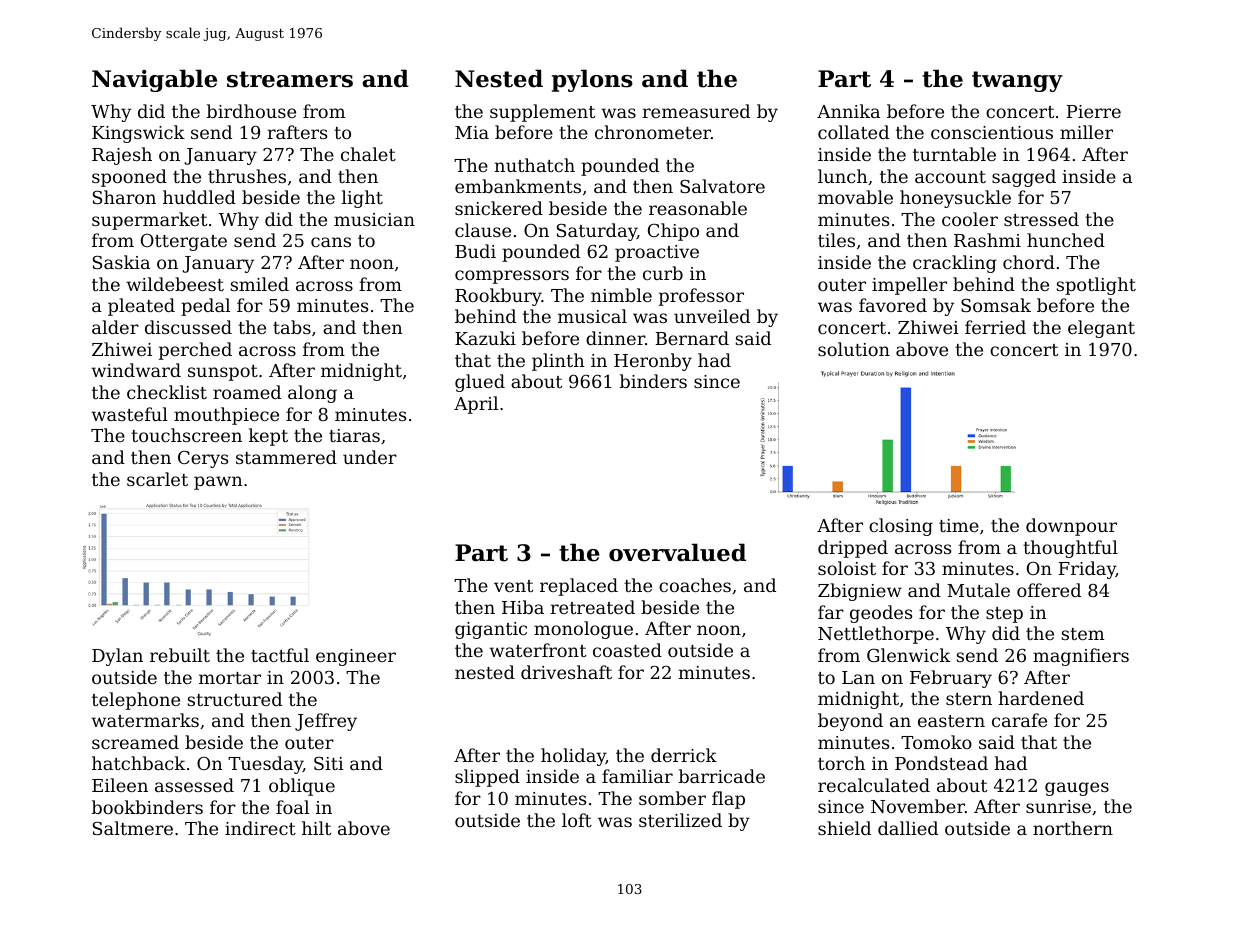 The height and width of the document is (952, 1233). I want to click on Salvatore, so click(722, 186).
